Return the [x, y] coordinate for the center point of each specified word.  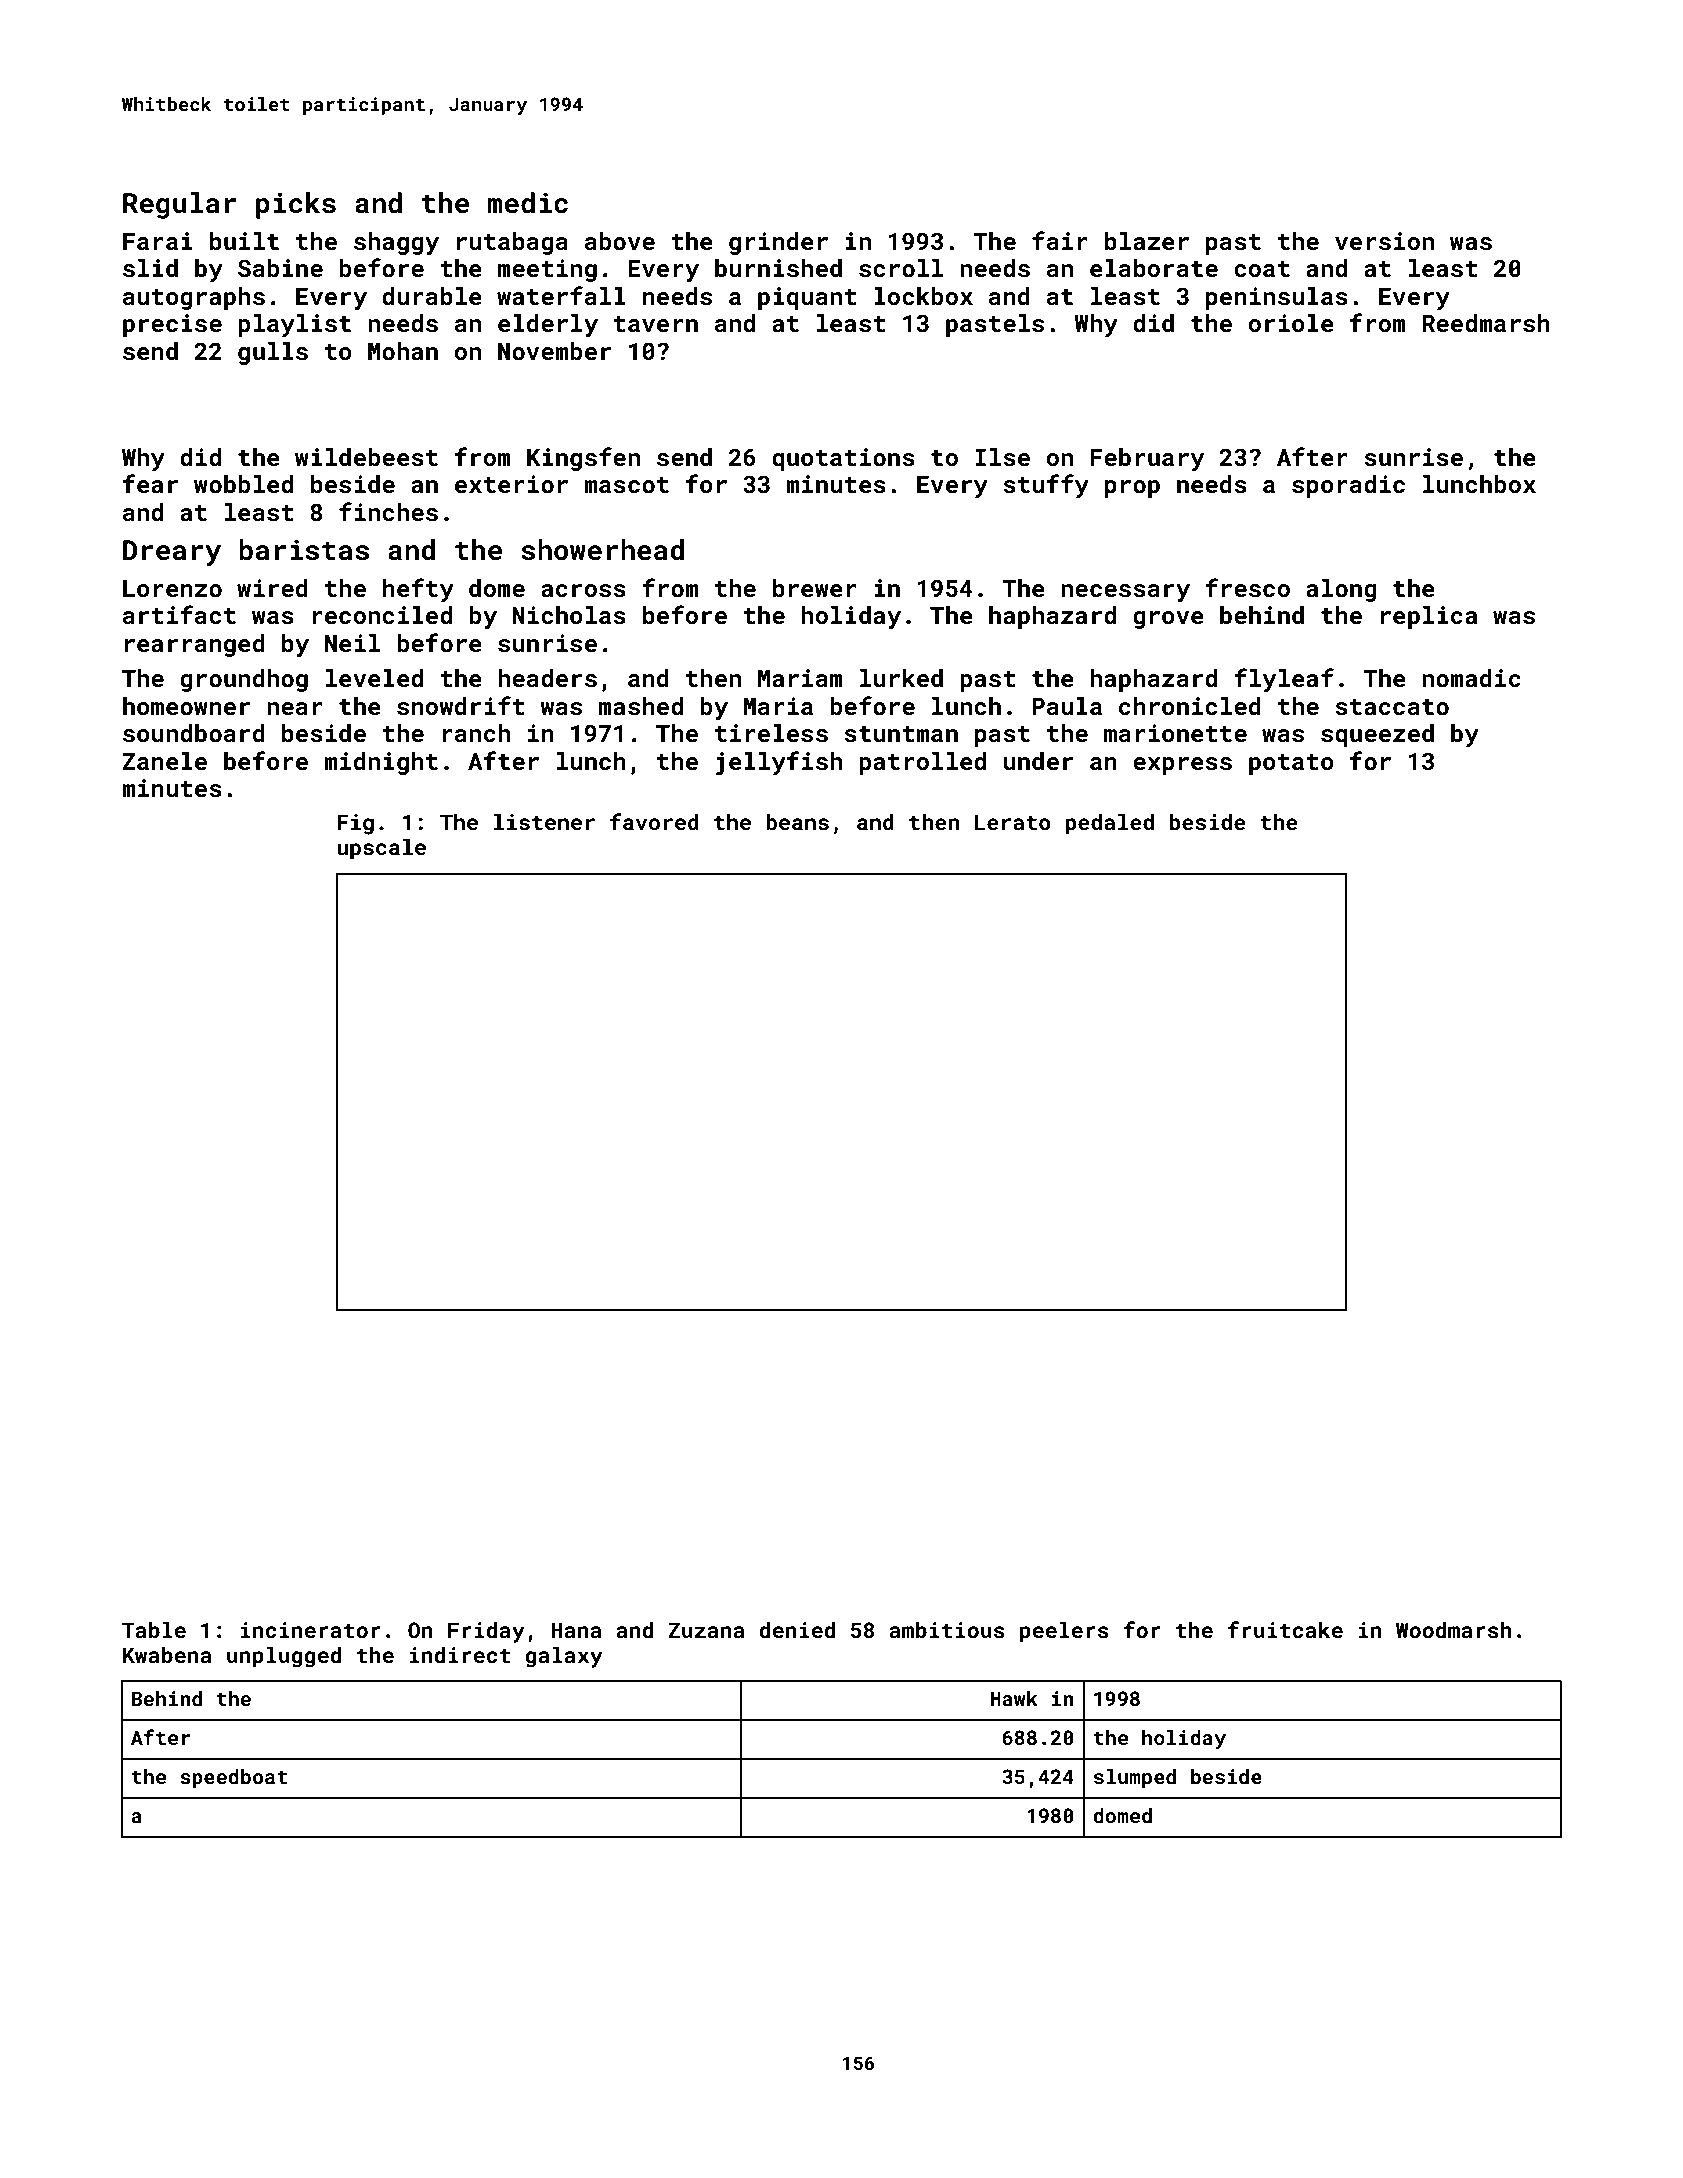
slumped [1135, 1778]
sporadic [1348, 486]
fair [1060, 240]
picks [296, 205]
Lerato [1013, 822]
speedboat [233, 1778]
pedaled [1110, 824]
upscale [381, 849]
